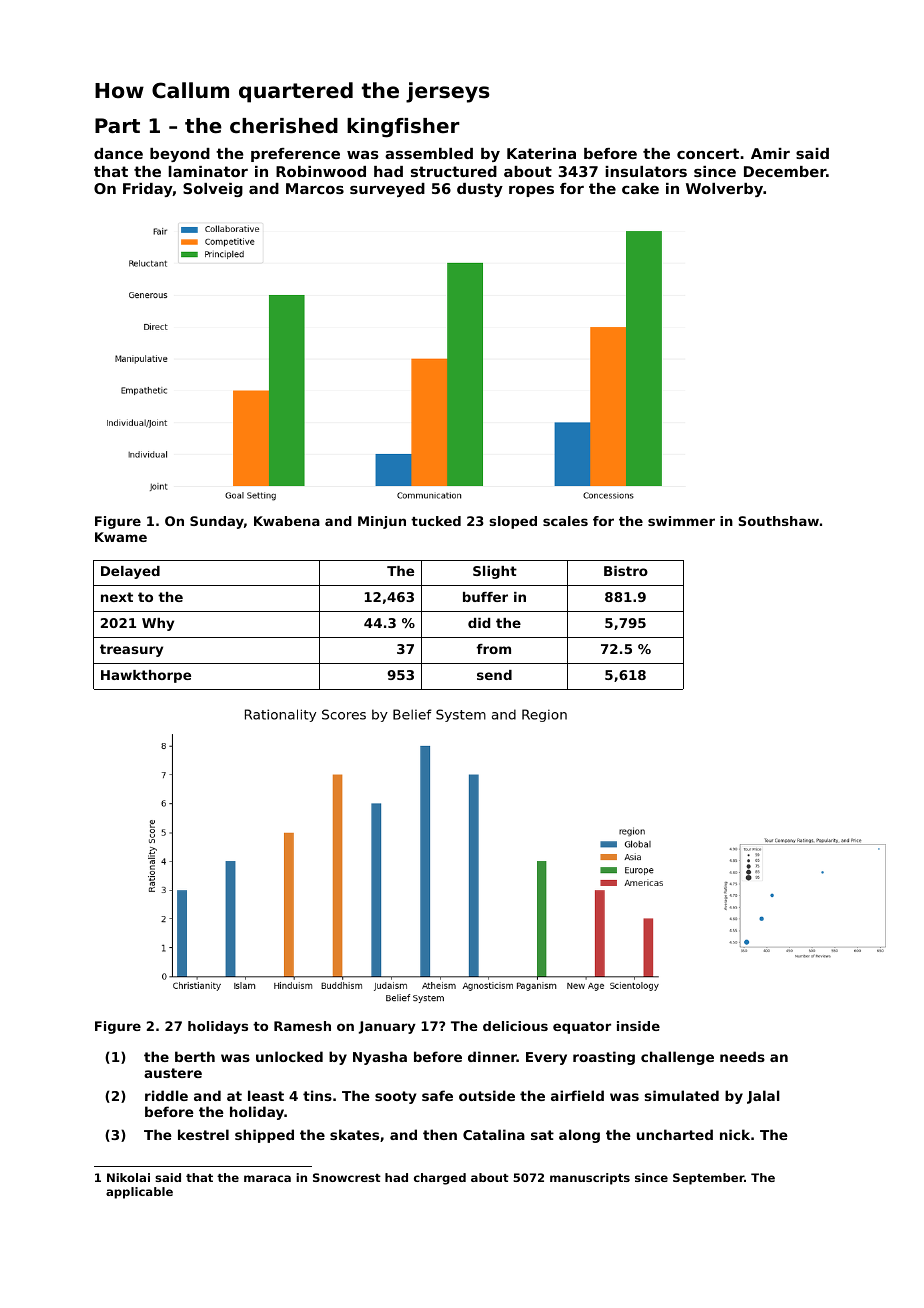 This document has width=924, height=1308. What do you see at coordinates (742, 1056) in the document?
I see `needs` at bounding box center [742, 1056].
